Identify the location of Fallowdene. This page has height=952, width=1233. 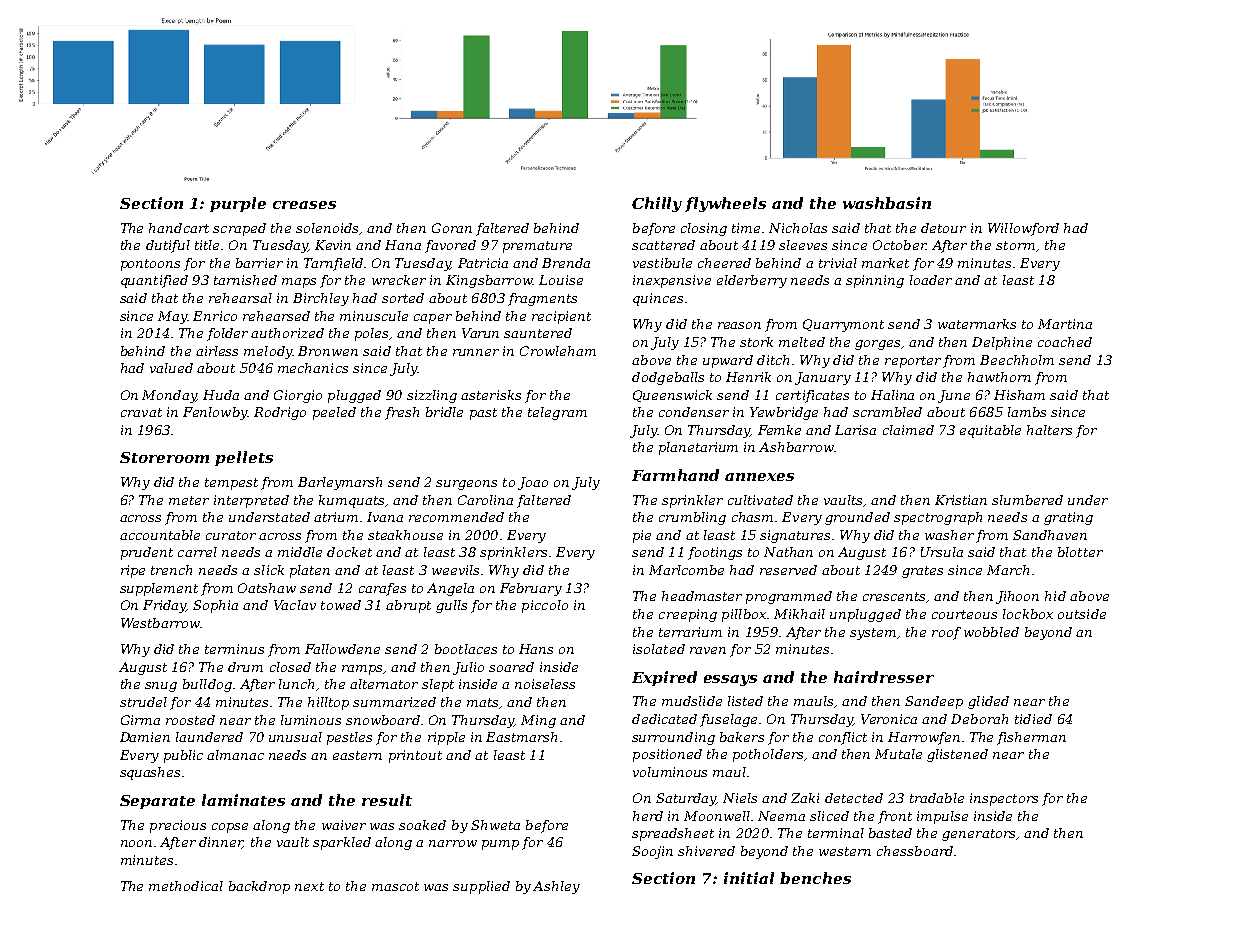
(342, 649).
